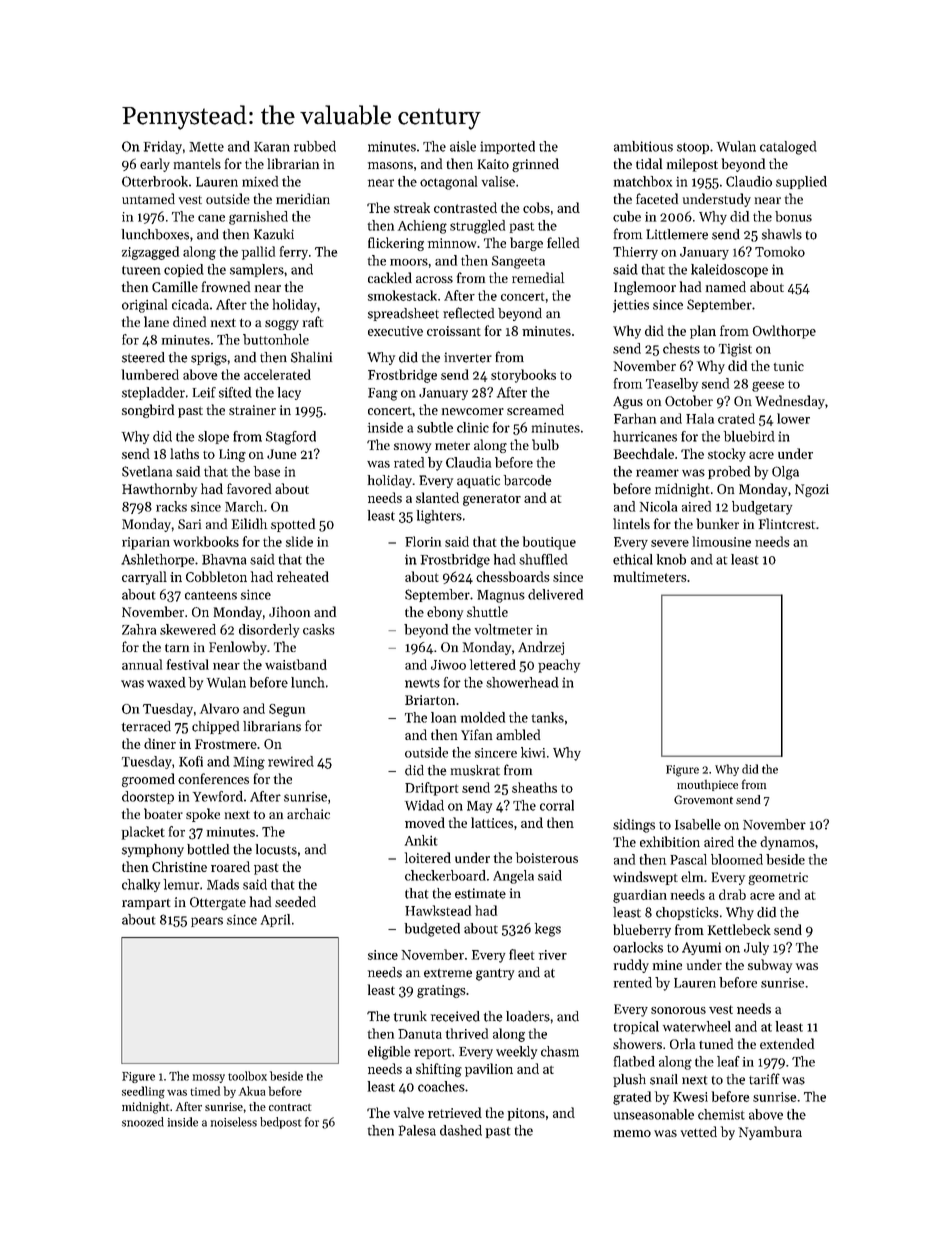 The width and height of the document is (952, 1233). I want to click on Karan, so click(272, 147).
